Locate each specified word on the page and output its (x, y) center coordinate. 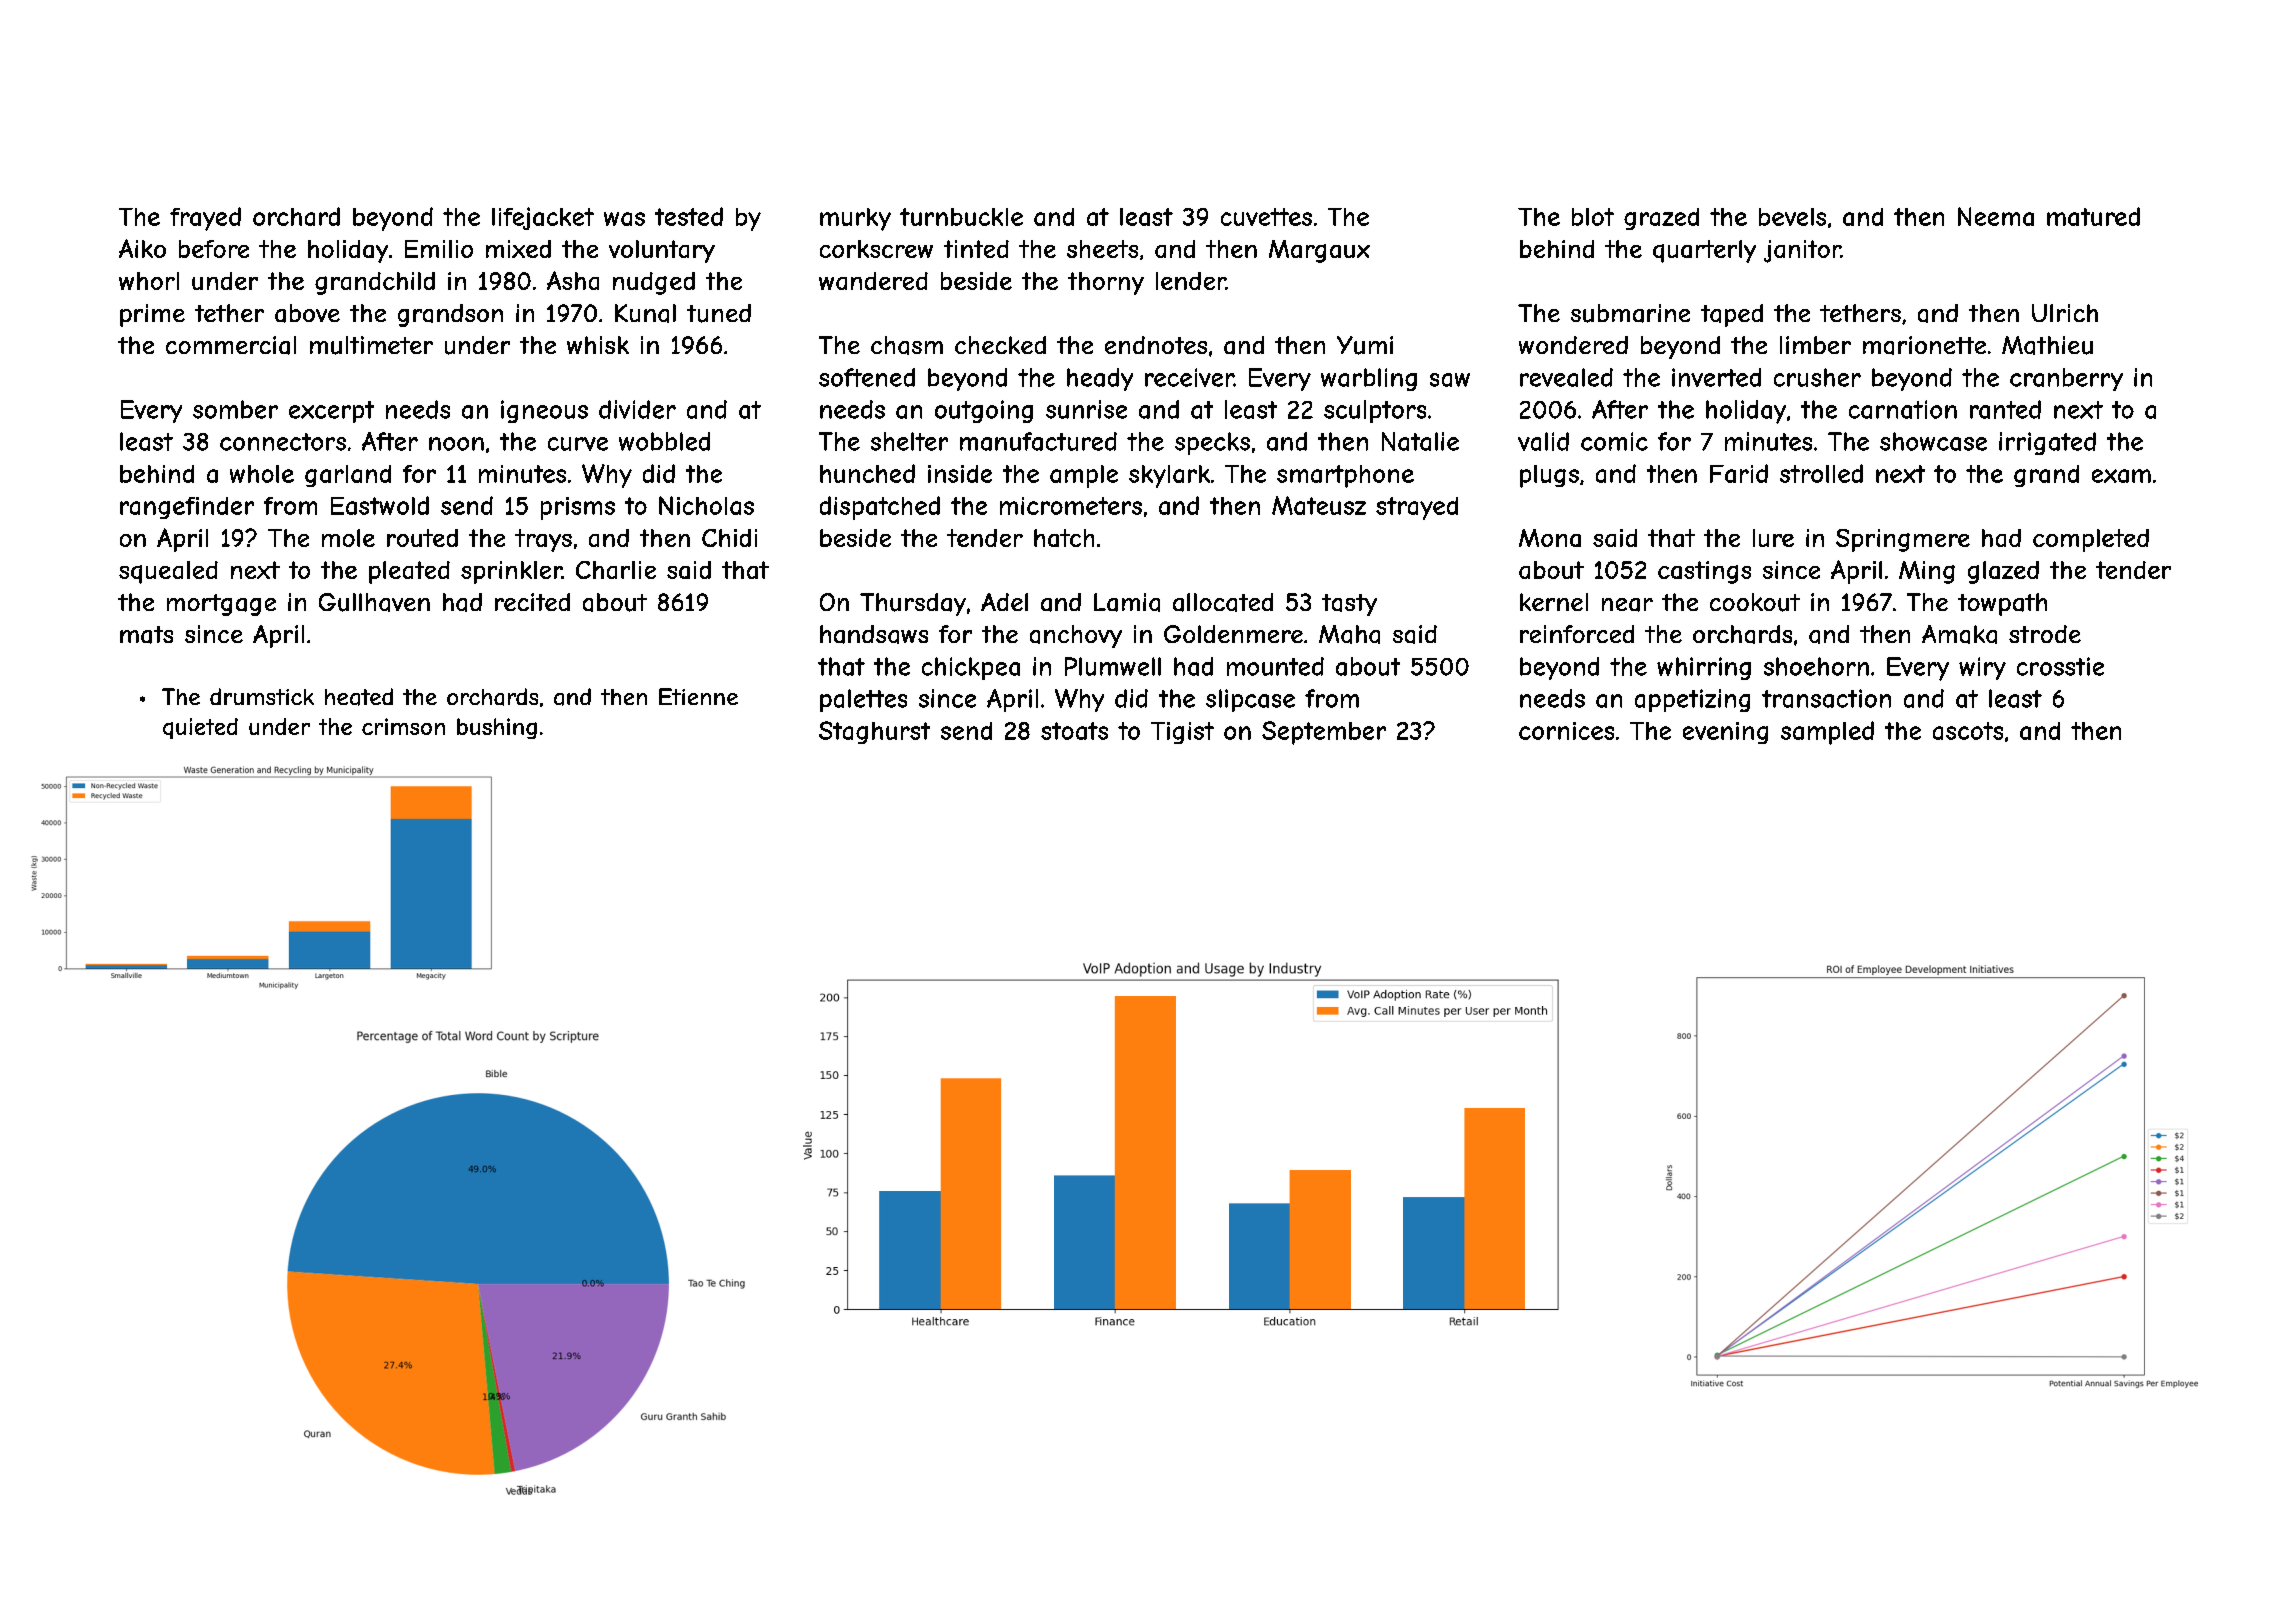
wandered (873, 281)
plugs (1549, 476)
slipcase (1250, 700)
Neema (1996, 216)
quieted (200, 728)
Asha (573, 280)
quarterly (1704, 251)
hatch (1064, 538)
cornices (1566, 731)
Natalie (1420, 441)
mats (146, 635)
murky (855, 219)
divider (637, 409)
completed (2091, 540)
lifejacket (543, 218)
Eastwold (380, 505)
